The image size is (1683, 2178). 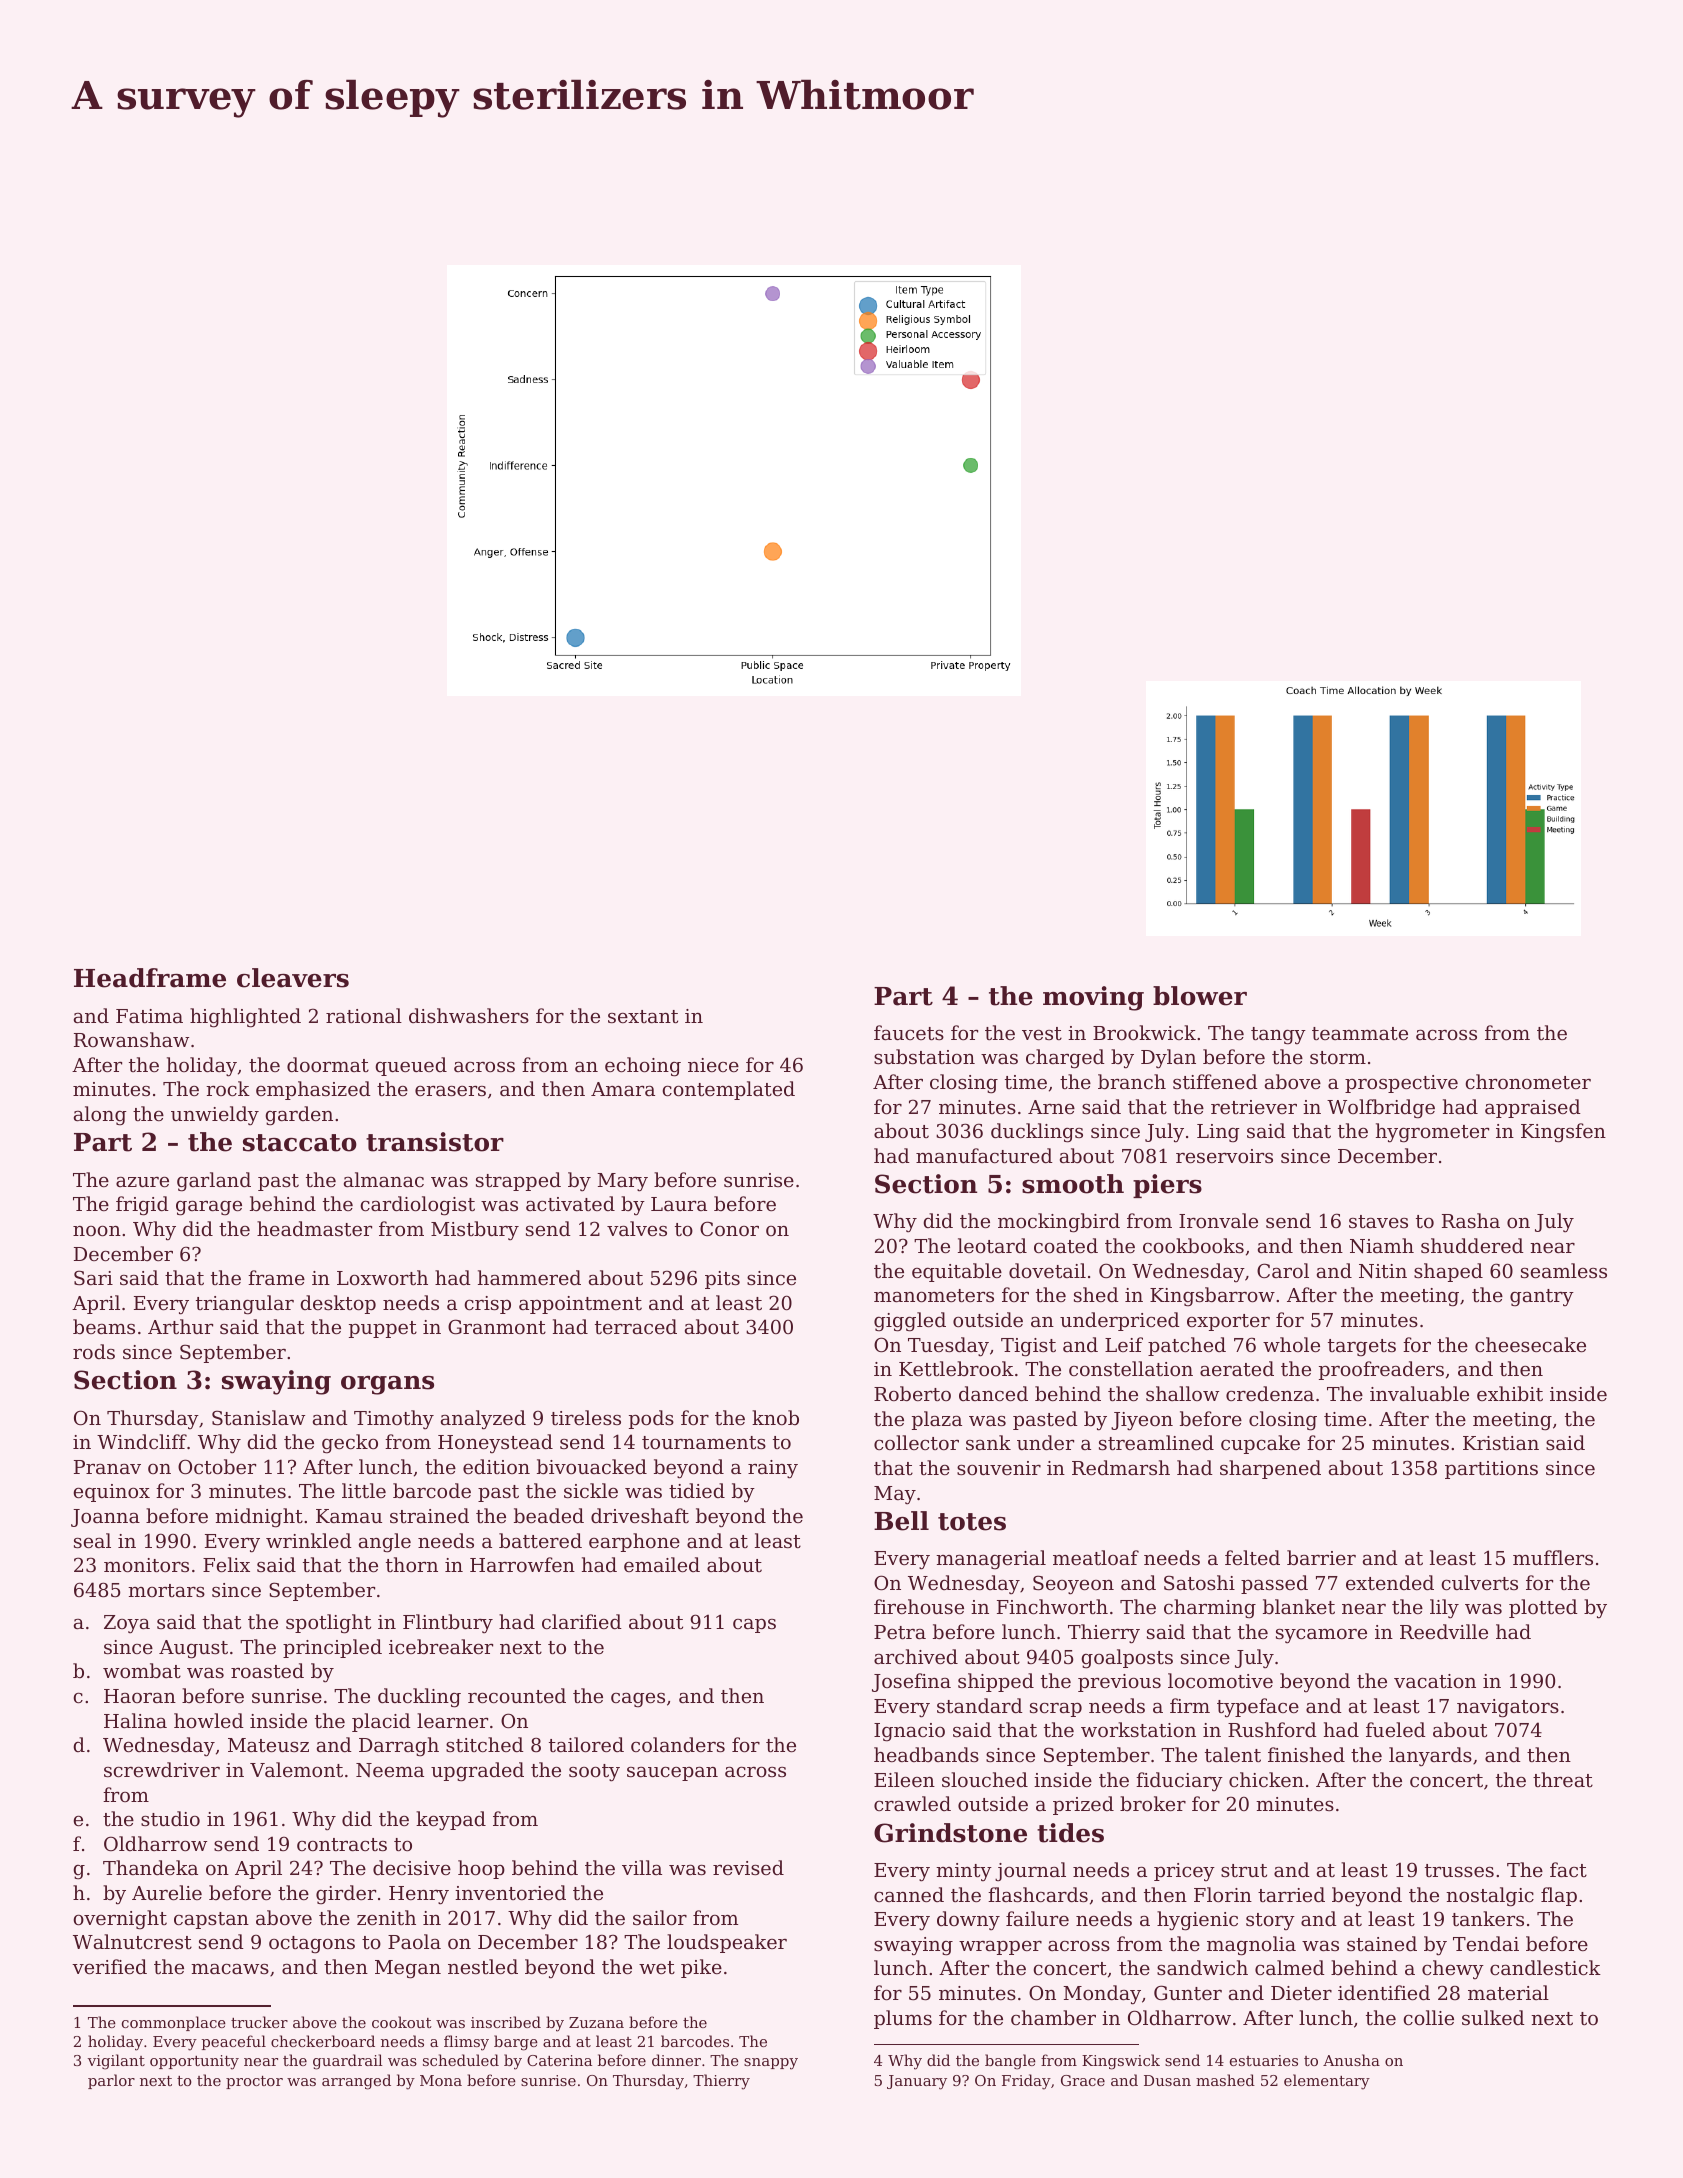 I want to click on staves, so click(x=1378, y=1221).
